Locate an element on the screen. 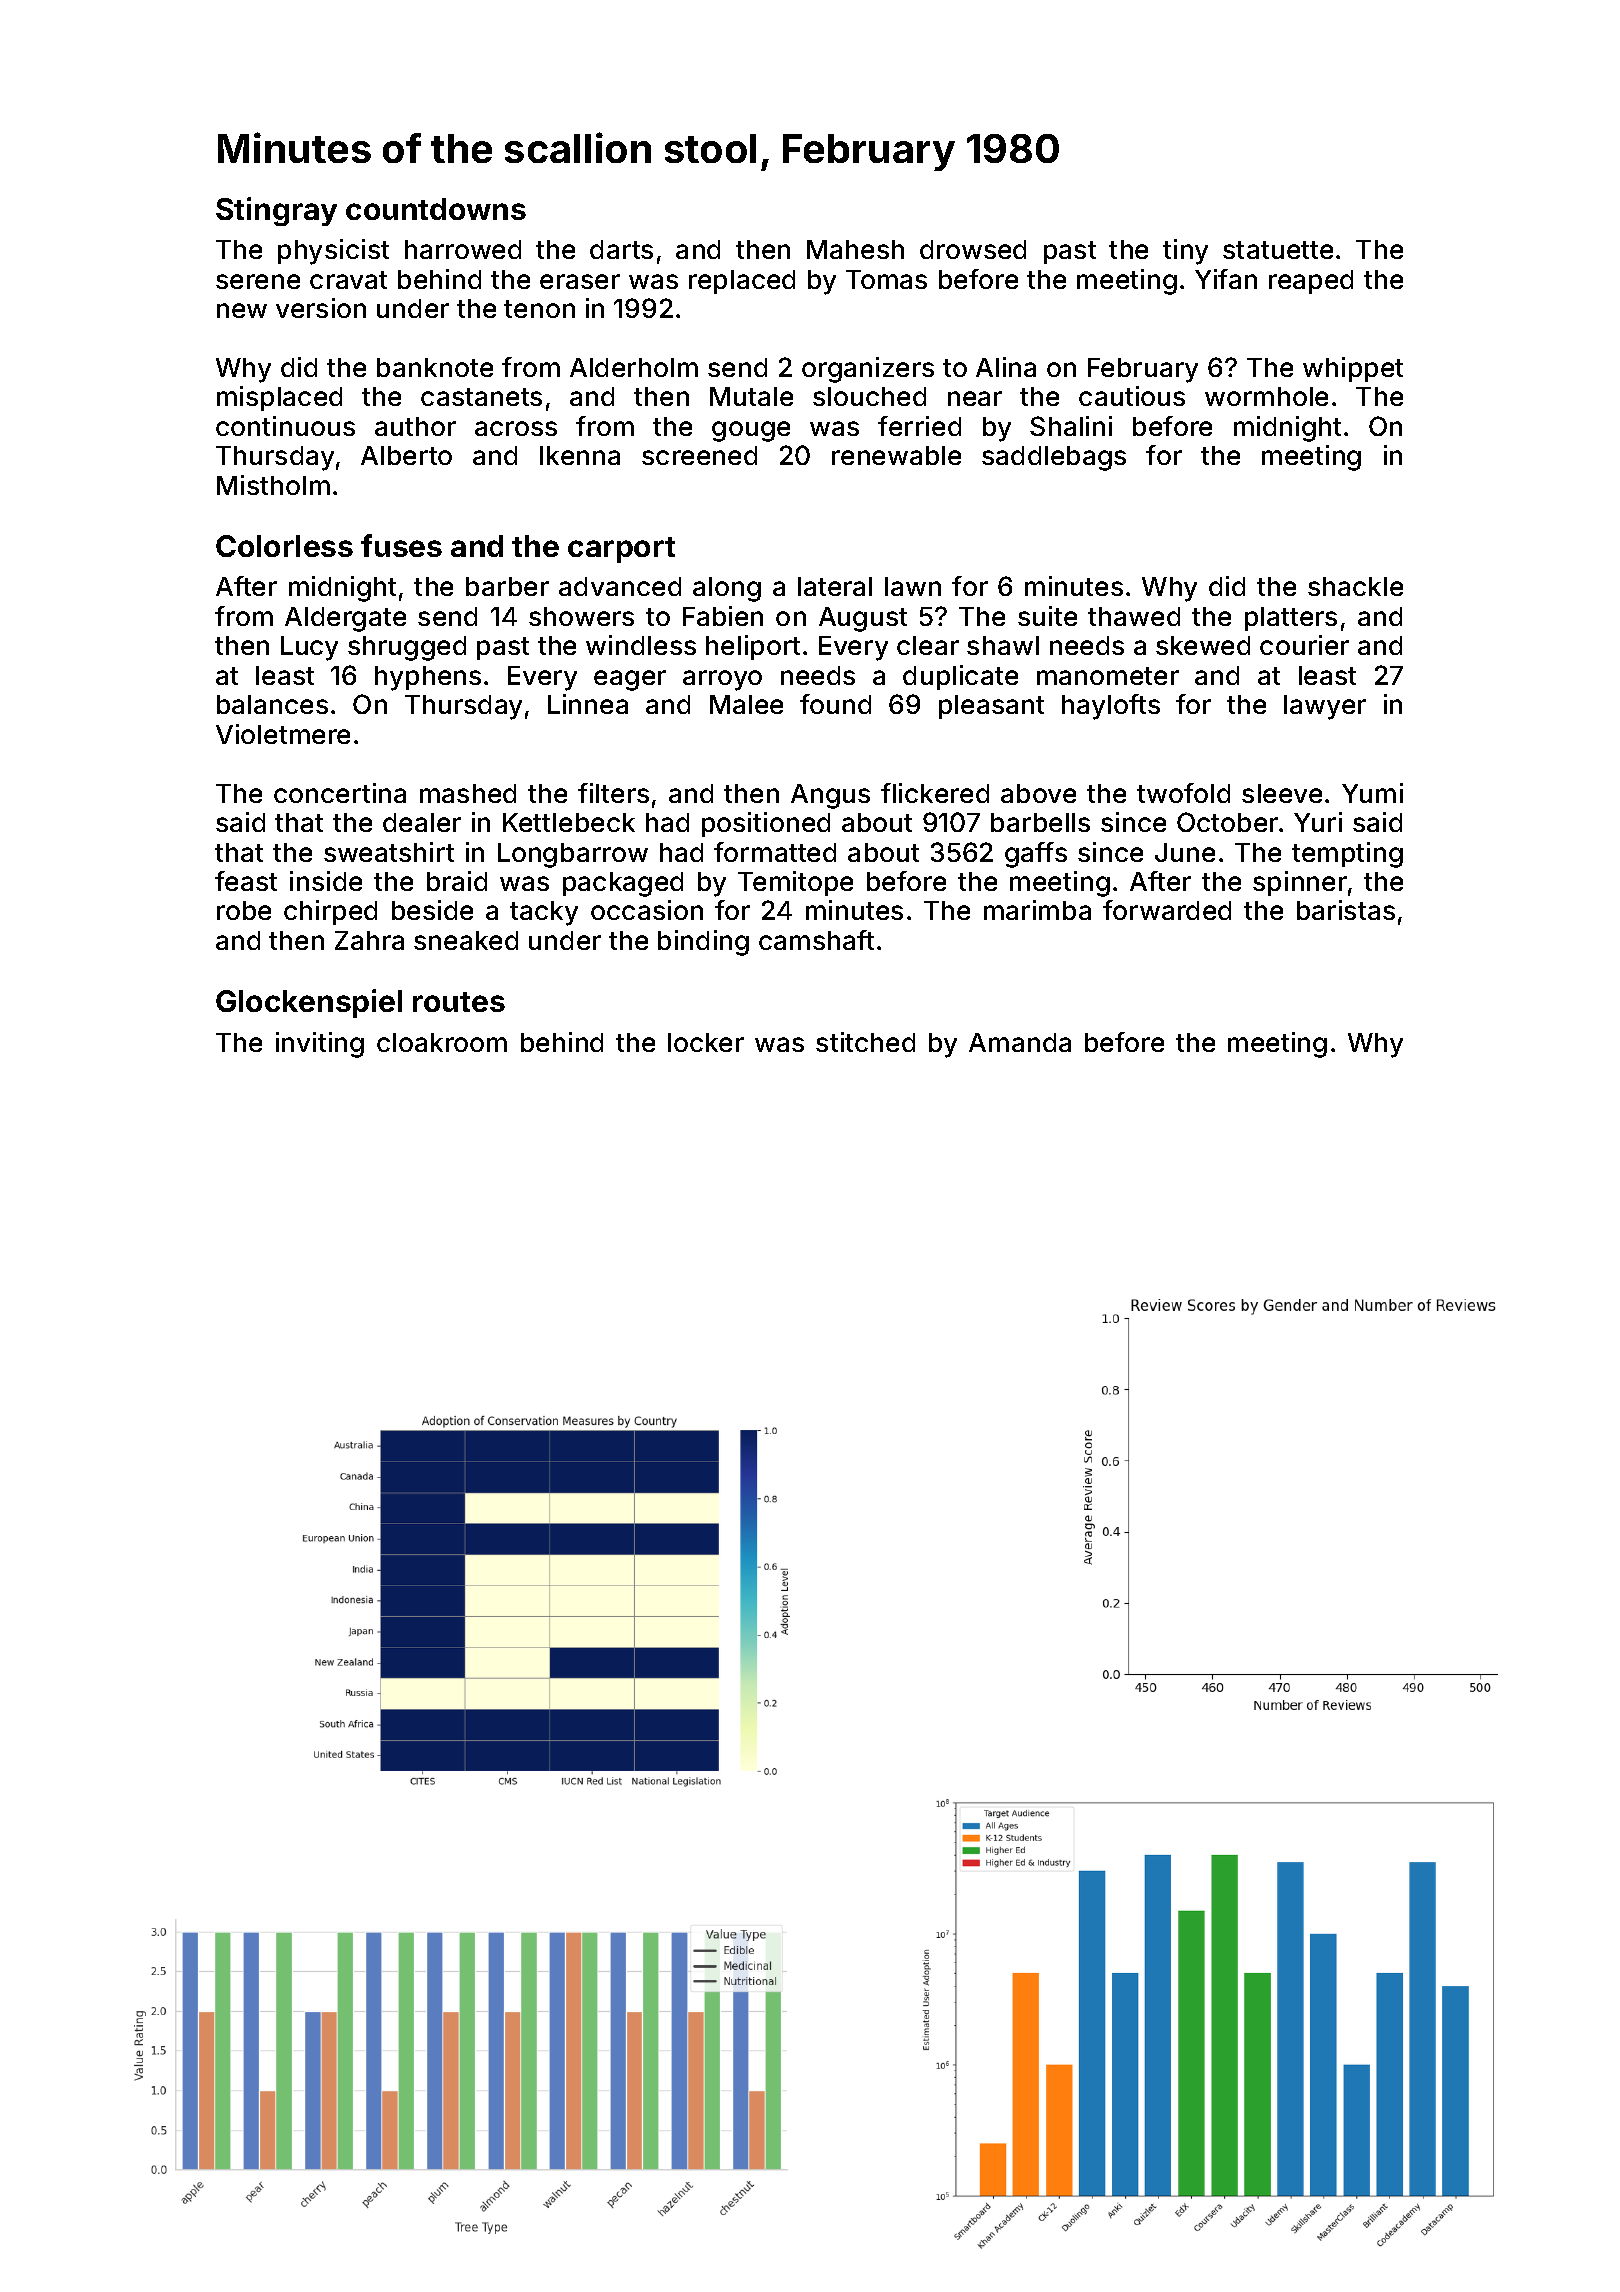 The image size is (1620, 2292). braid is located at coordinates (457, 881).
